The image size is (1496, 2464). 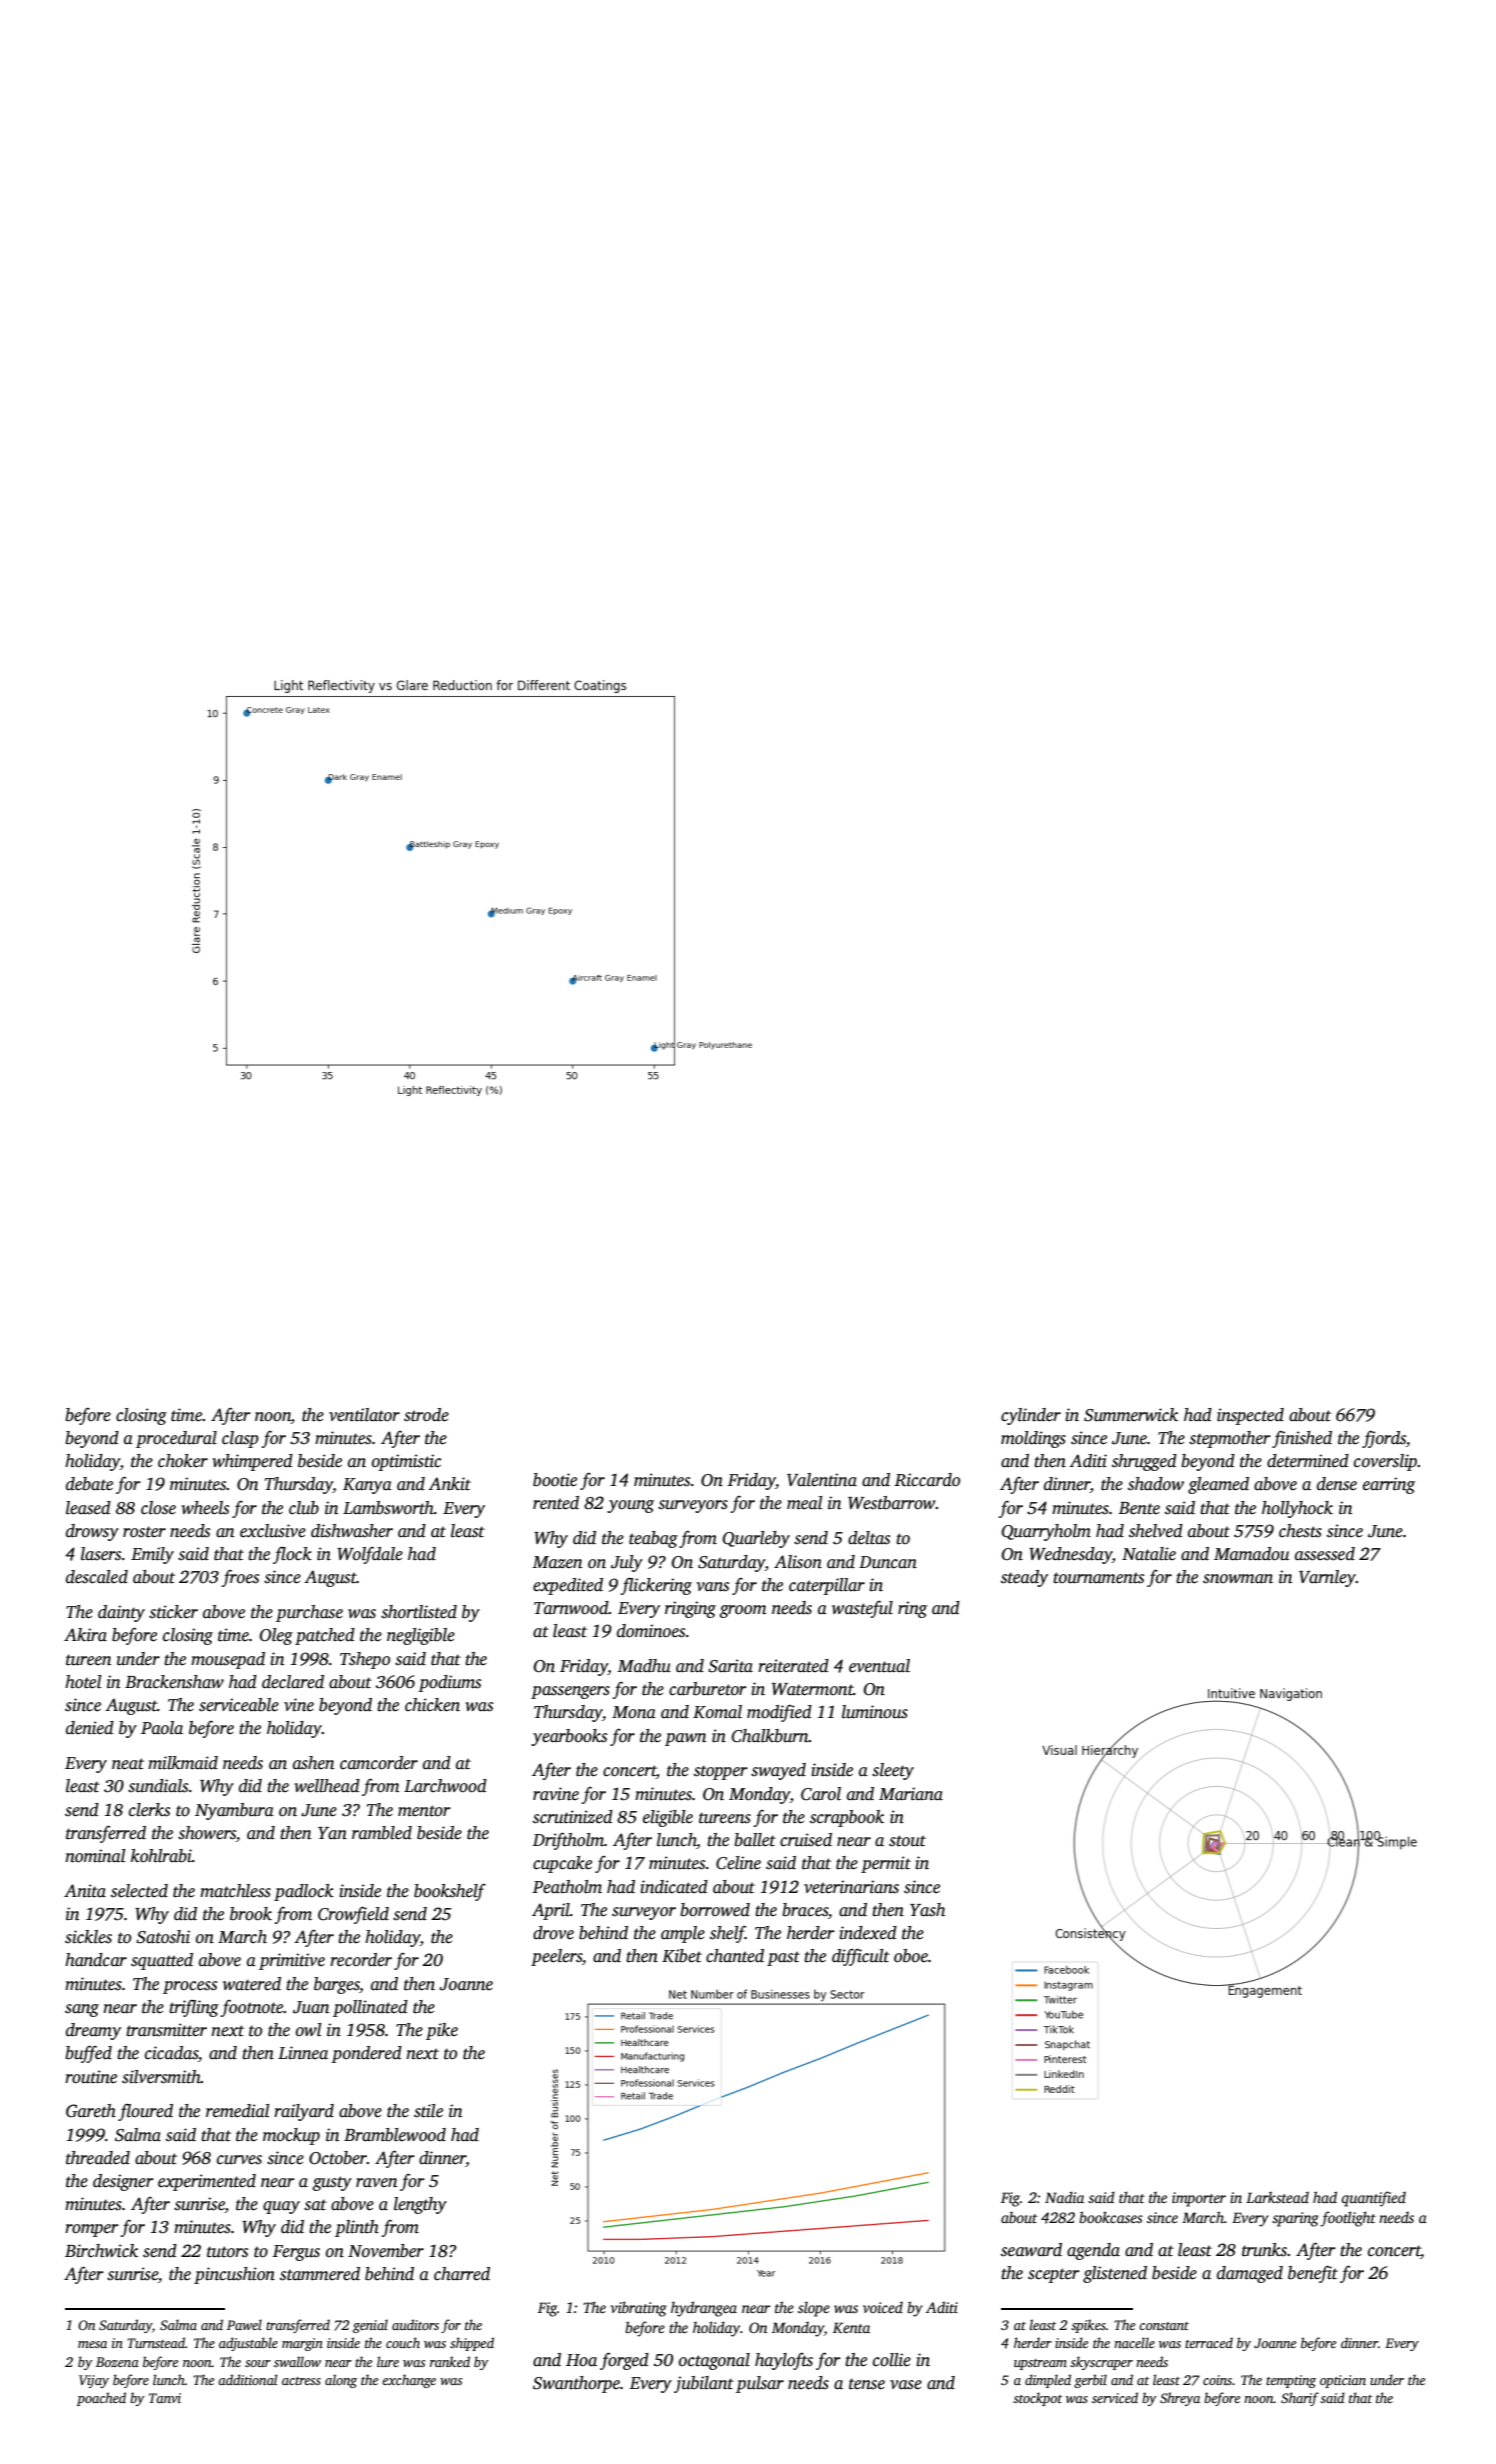 I want to click on lengthy, so click(x=420, y=2205).
